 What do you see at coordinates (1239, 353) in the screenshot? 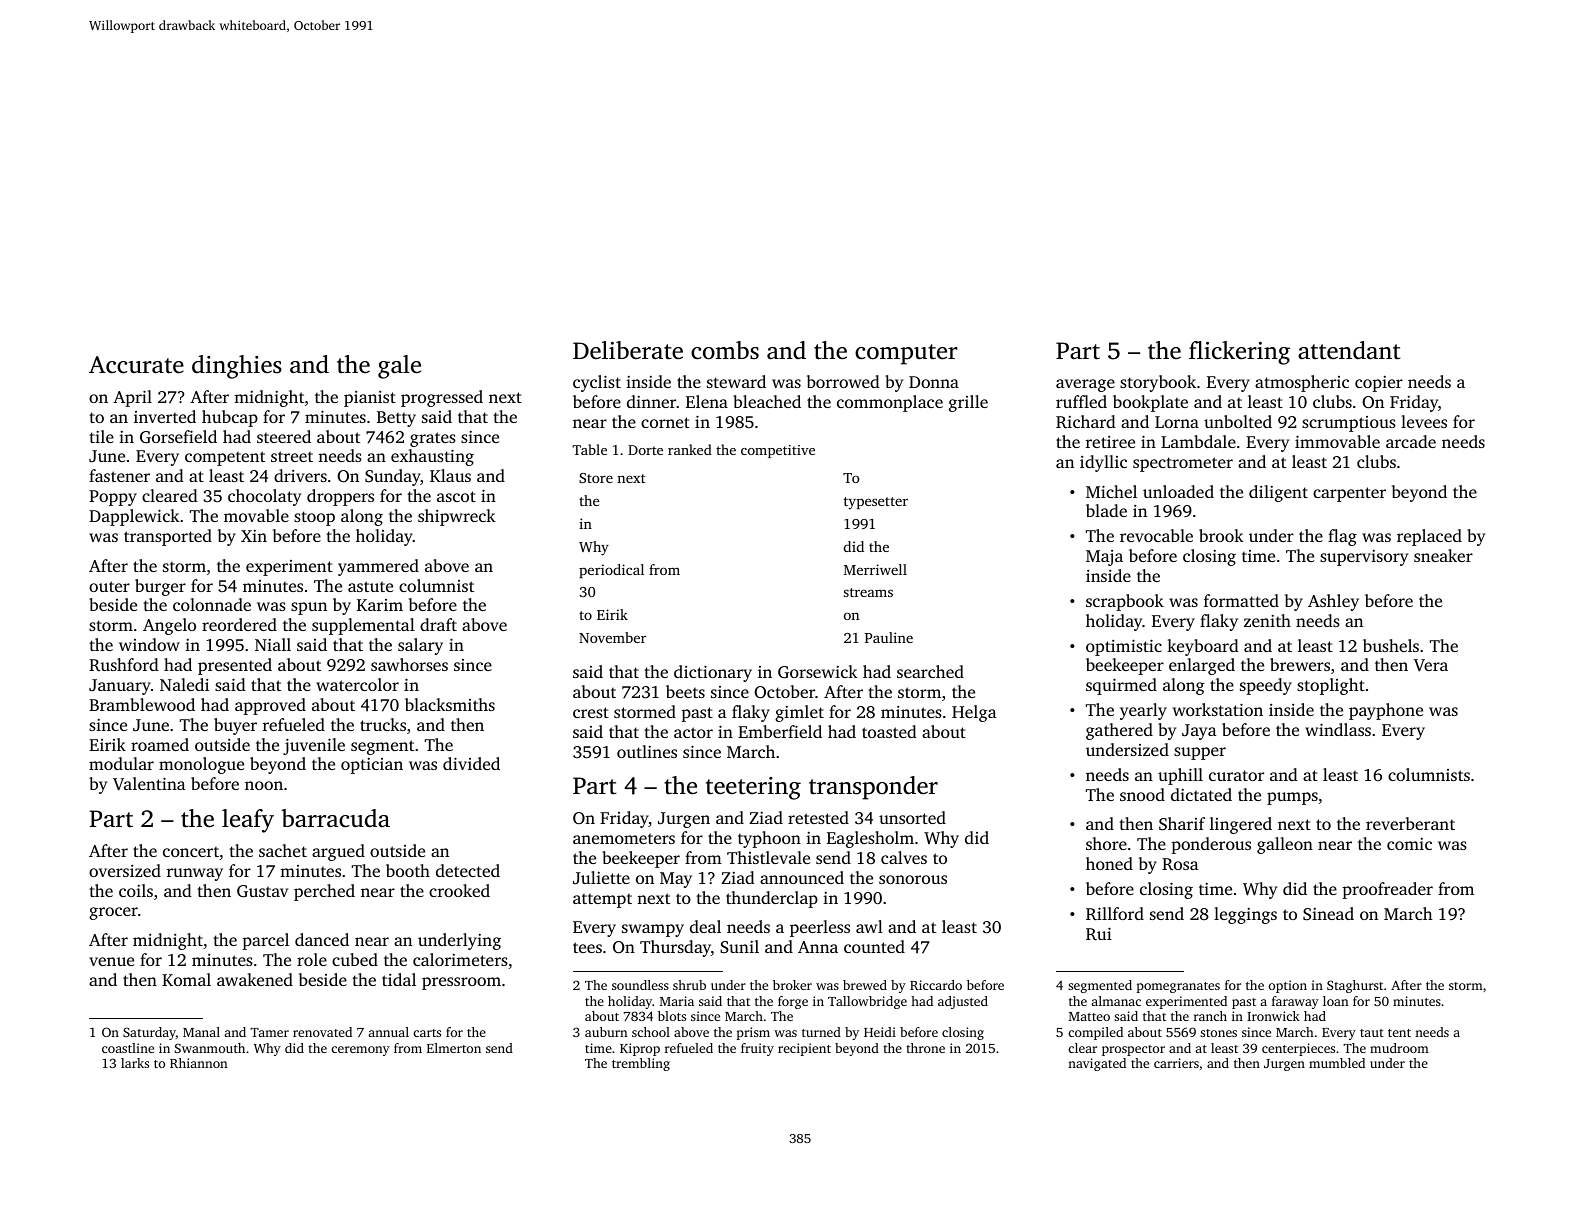
I see `flickering` at bounding box center [1239, 353].
